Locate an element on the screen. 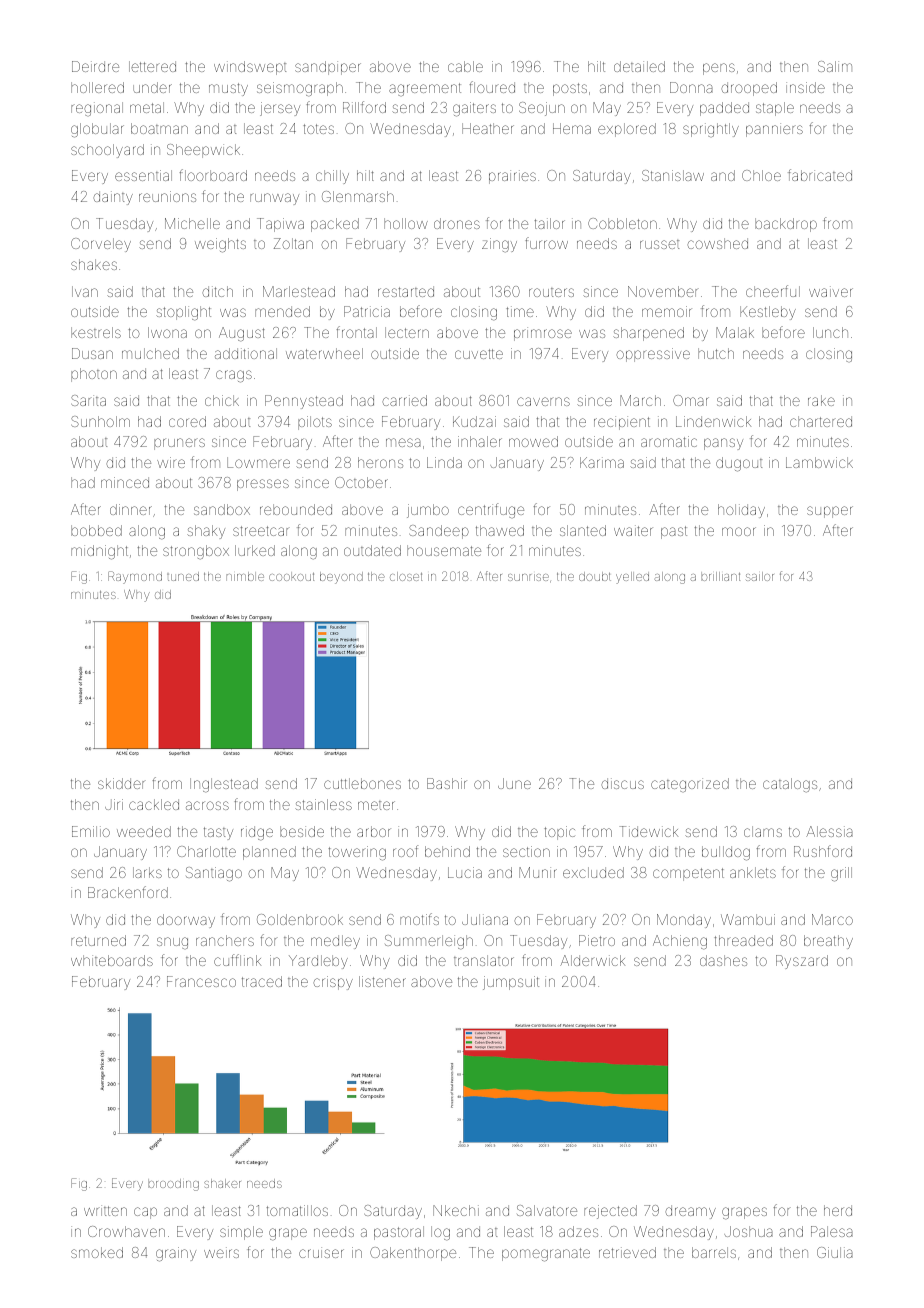 The width and height of the screenshot is (924, 1308). detailed is located at coordinates (639, 66).
